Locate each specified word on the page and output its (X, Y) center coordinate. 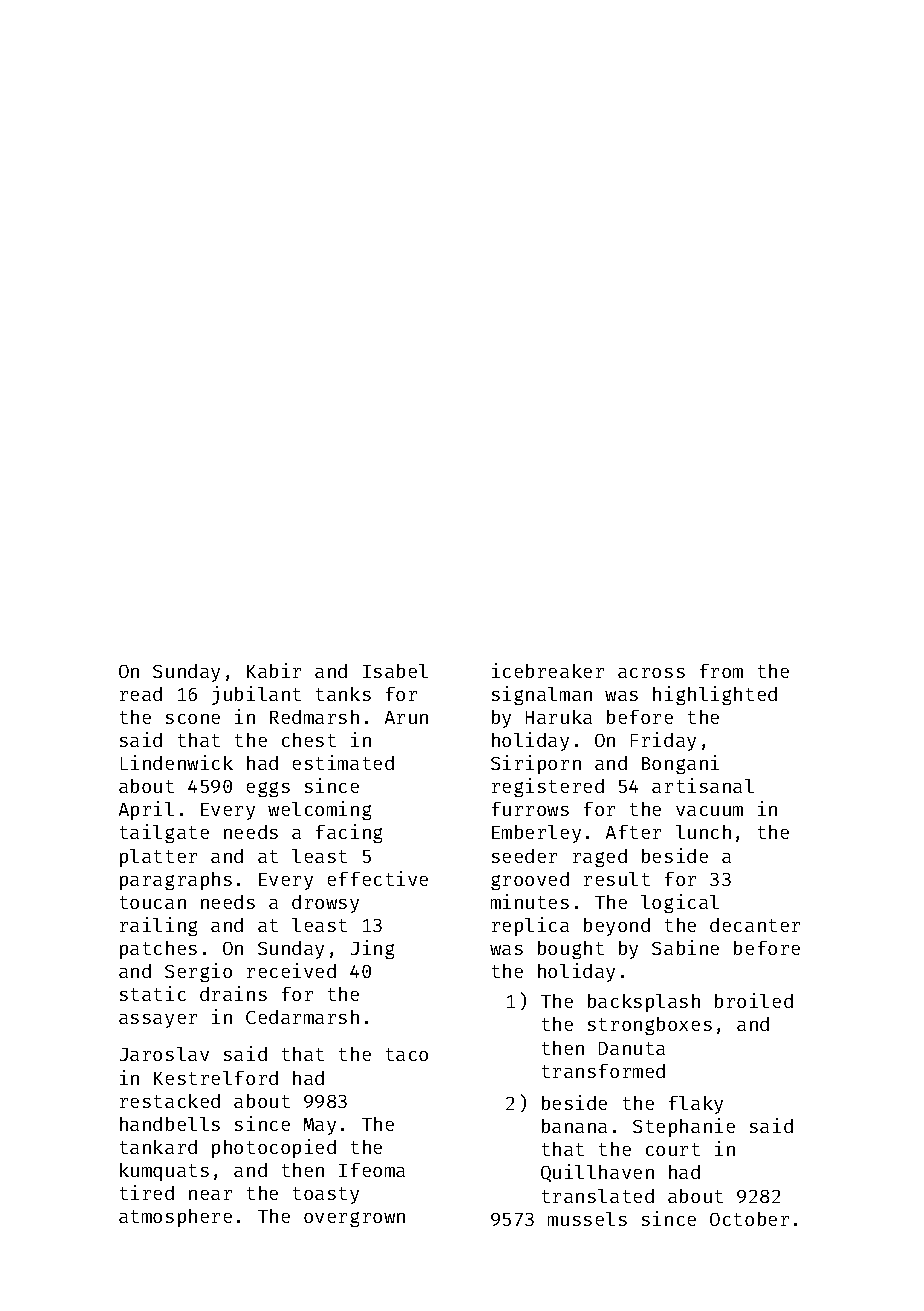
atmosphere (175, 1218)
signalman (542, 695)
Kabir (274, 670)
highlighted (715, 695)
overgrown (354, 1219)
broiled (754, 1000)
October (749, 1219)
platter (158, 858)
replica (530, 926)
